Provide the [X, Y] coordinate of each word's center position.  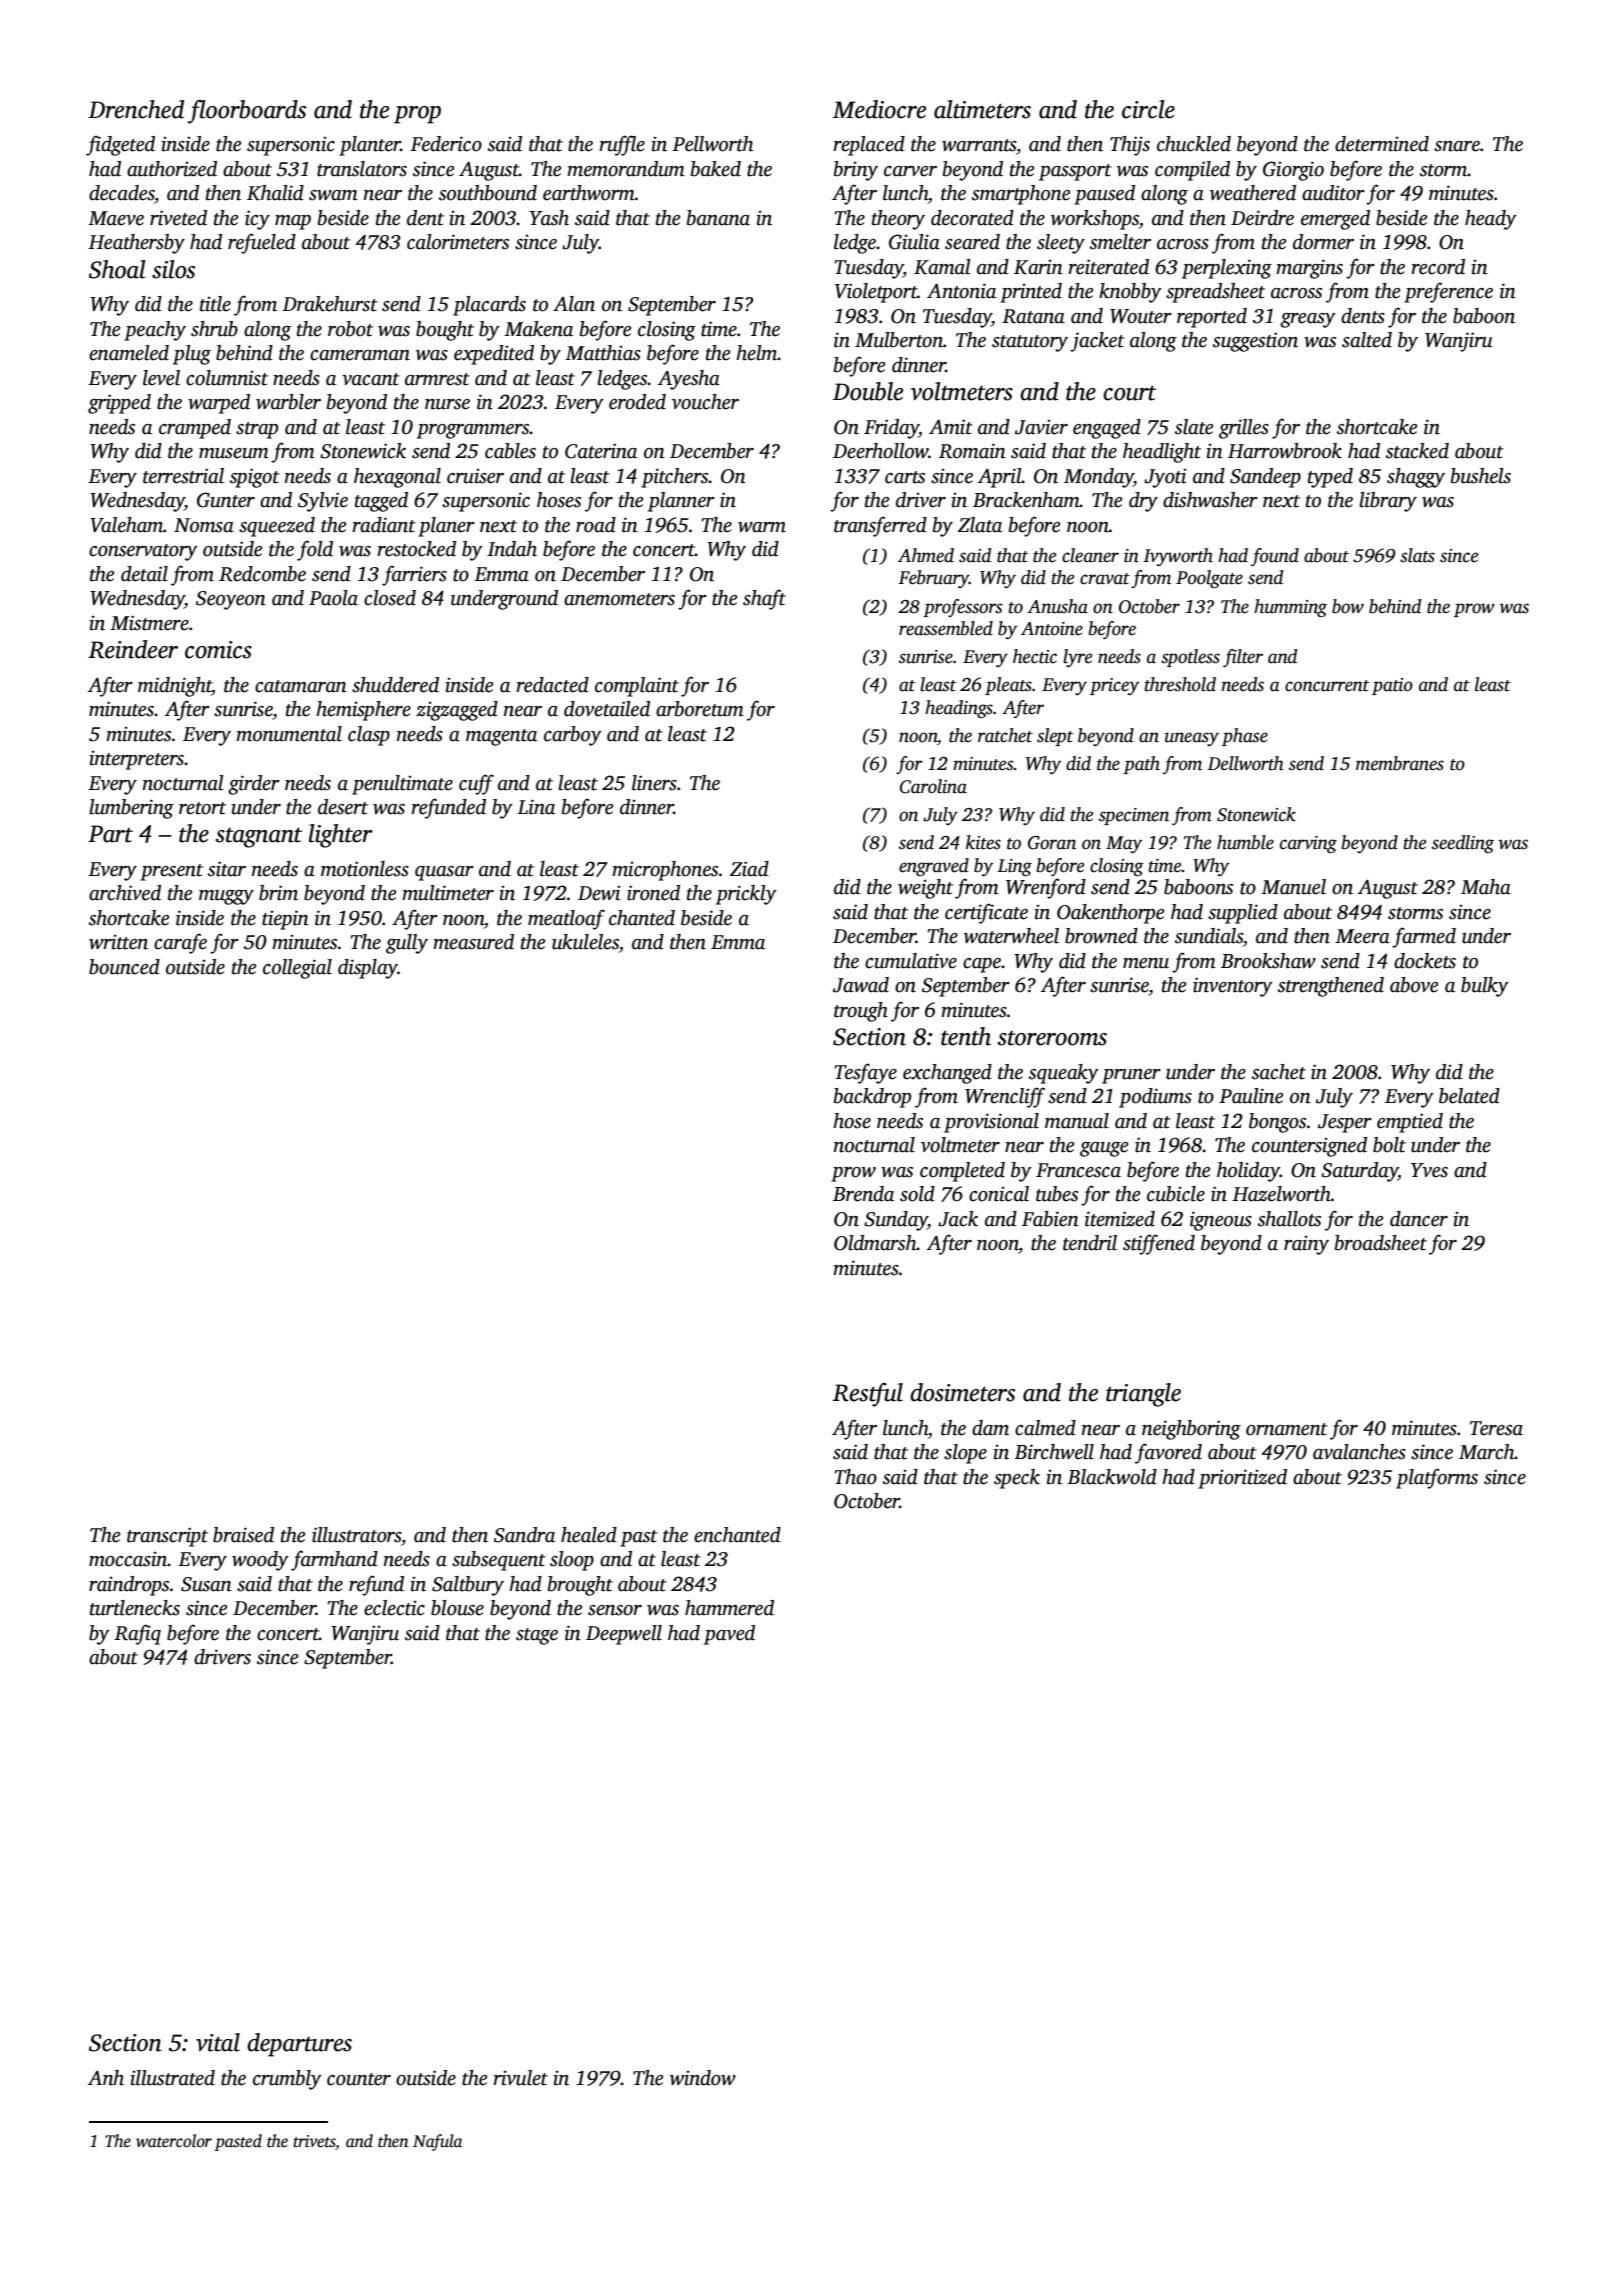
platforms [1437, 1478]
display [368, 969]
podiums [1155, 1098]
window [703, 2078]
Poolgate [1209, 579]
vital [218, 2042]
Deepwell [624, 1635]
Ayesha [689, 380]
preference [1448, 292]
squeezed [277, 527]
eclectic [394, 1608]
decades [121, 193]
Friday [891, 429]
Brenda [863, 1194]
